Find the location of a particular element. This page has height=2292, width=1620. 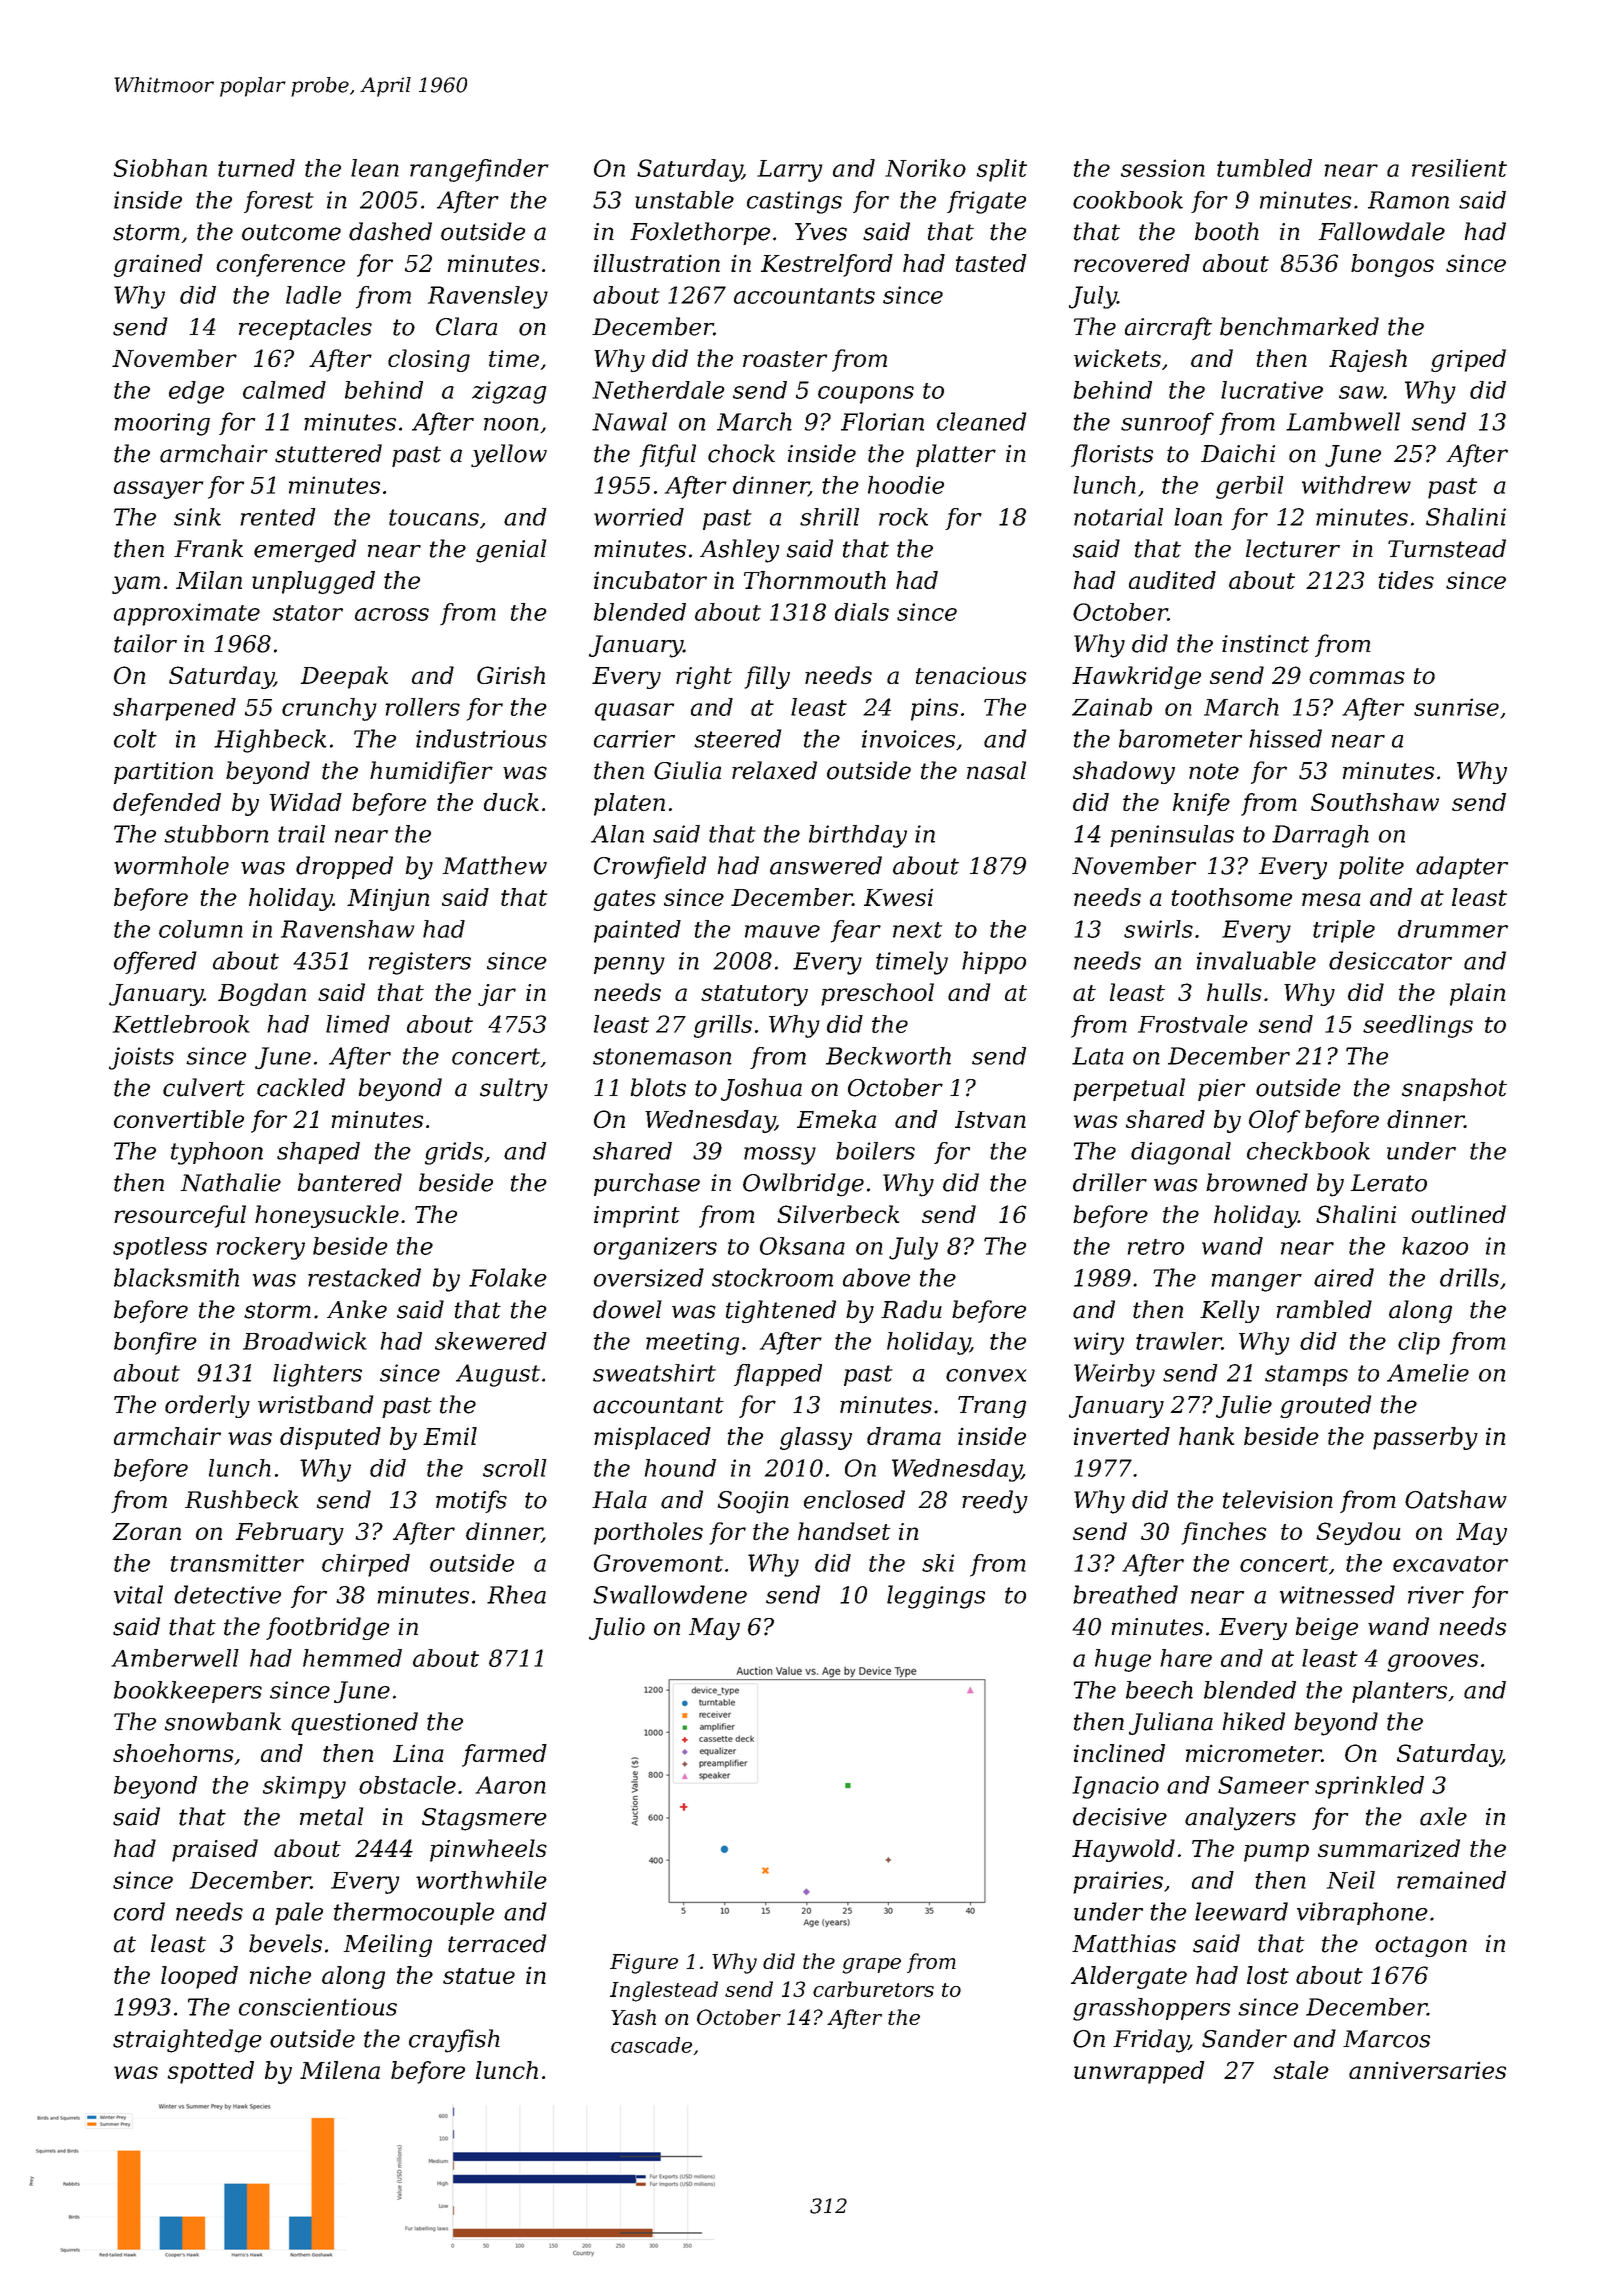

grape is located at coordinates (872, 1966).
